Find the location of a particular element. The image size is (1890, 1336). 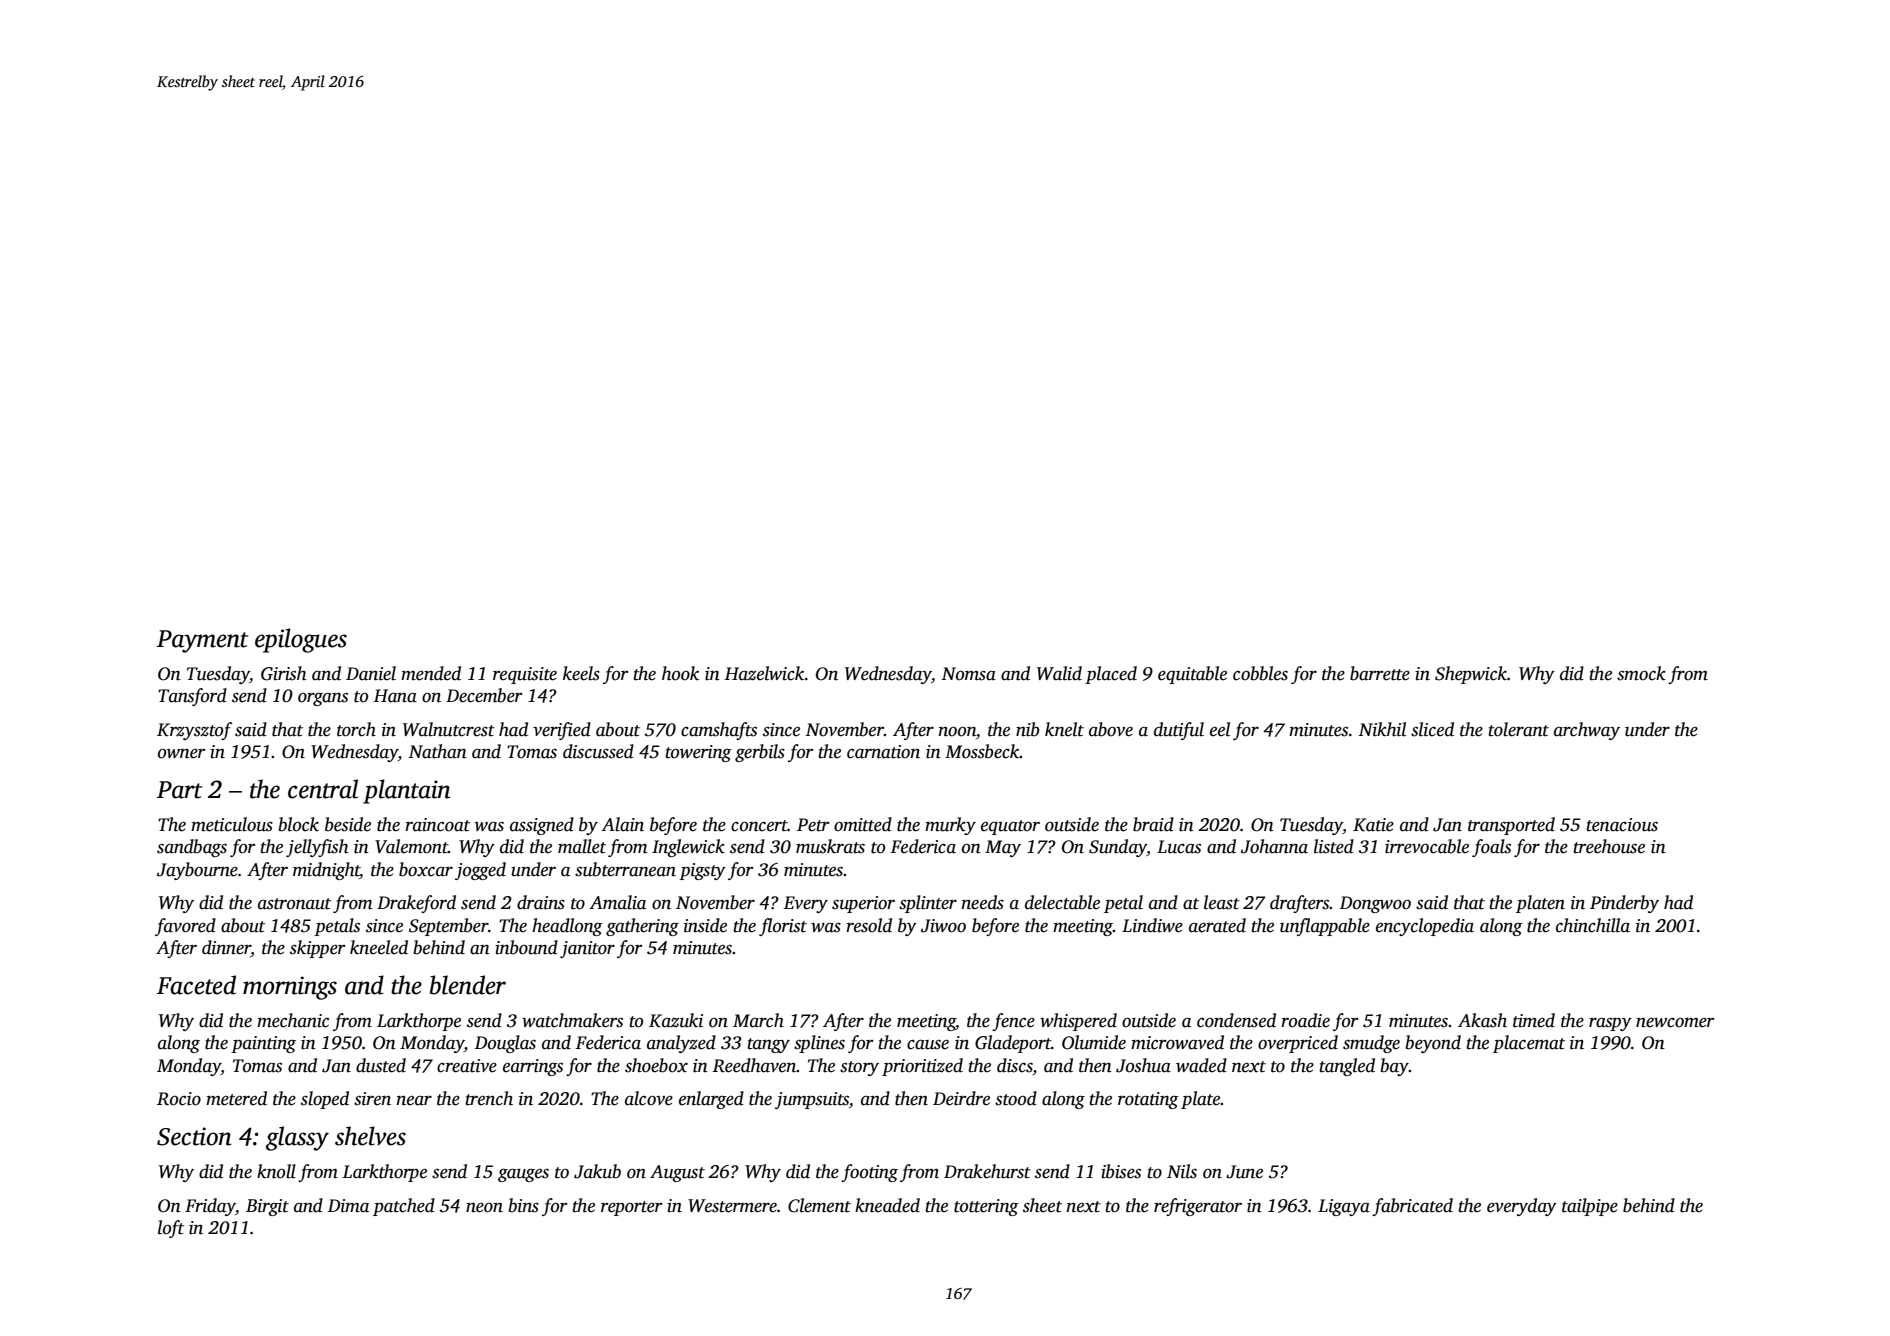

Payment is located at coordinates (202, 641).
